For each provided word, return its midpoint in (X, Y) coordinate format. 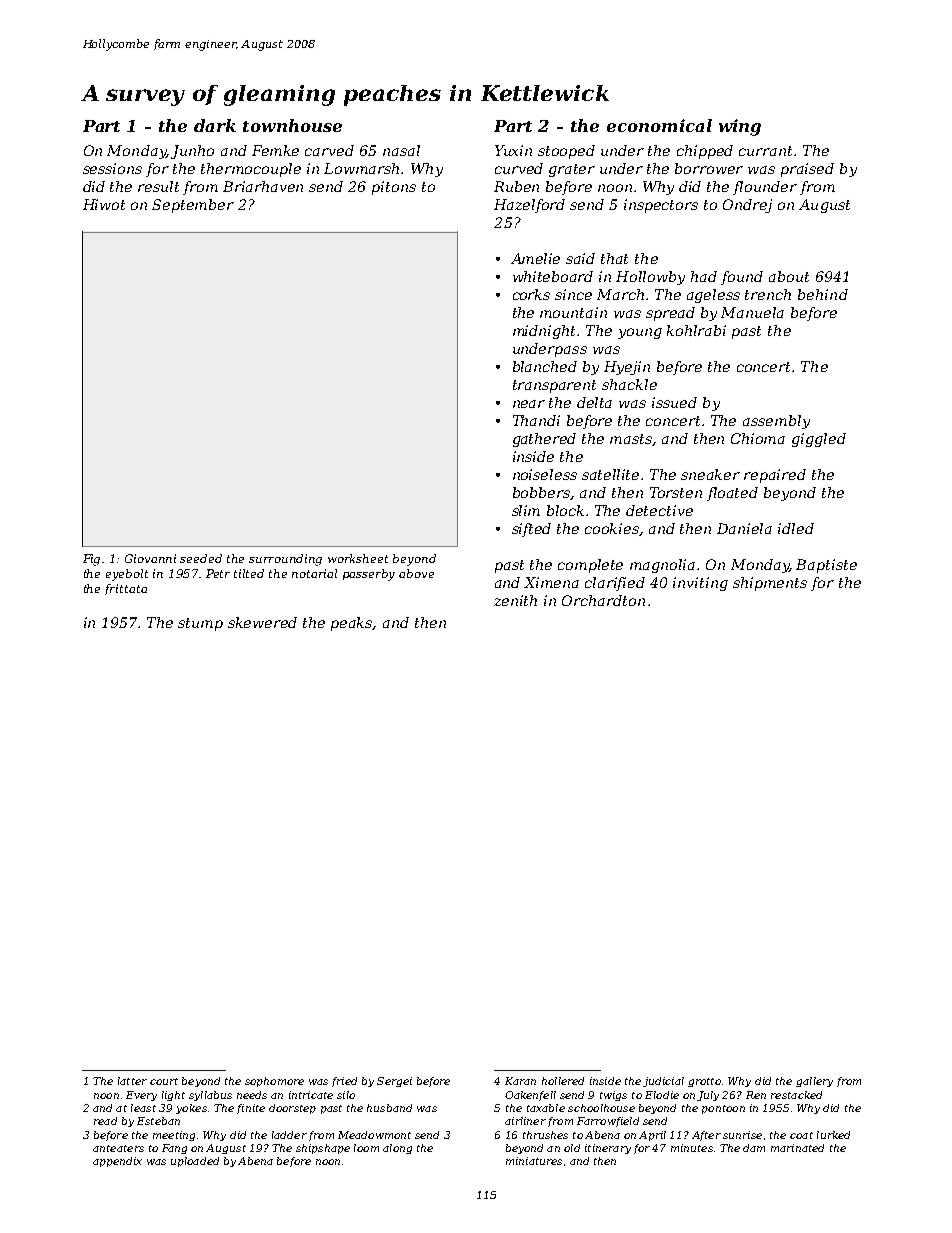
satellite (610, 474)
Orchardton (603, 600)
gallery (814, 1082)
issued (674, 402)
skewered (262, 622)
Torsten (676, 492)
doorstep (292, 1109)
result (158, 186)
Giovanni (150, 558)
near (529, 404)
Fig (91, 560)
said (580, 258)
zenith (515, 600)
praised (807, 170)
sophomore (274, 1082)
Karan (520, 1081)
